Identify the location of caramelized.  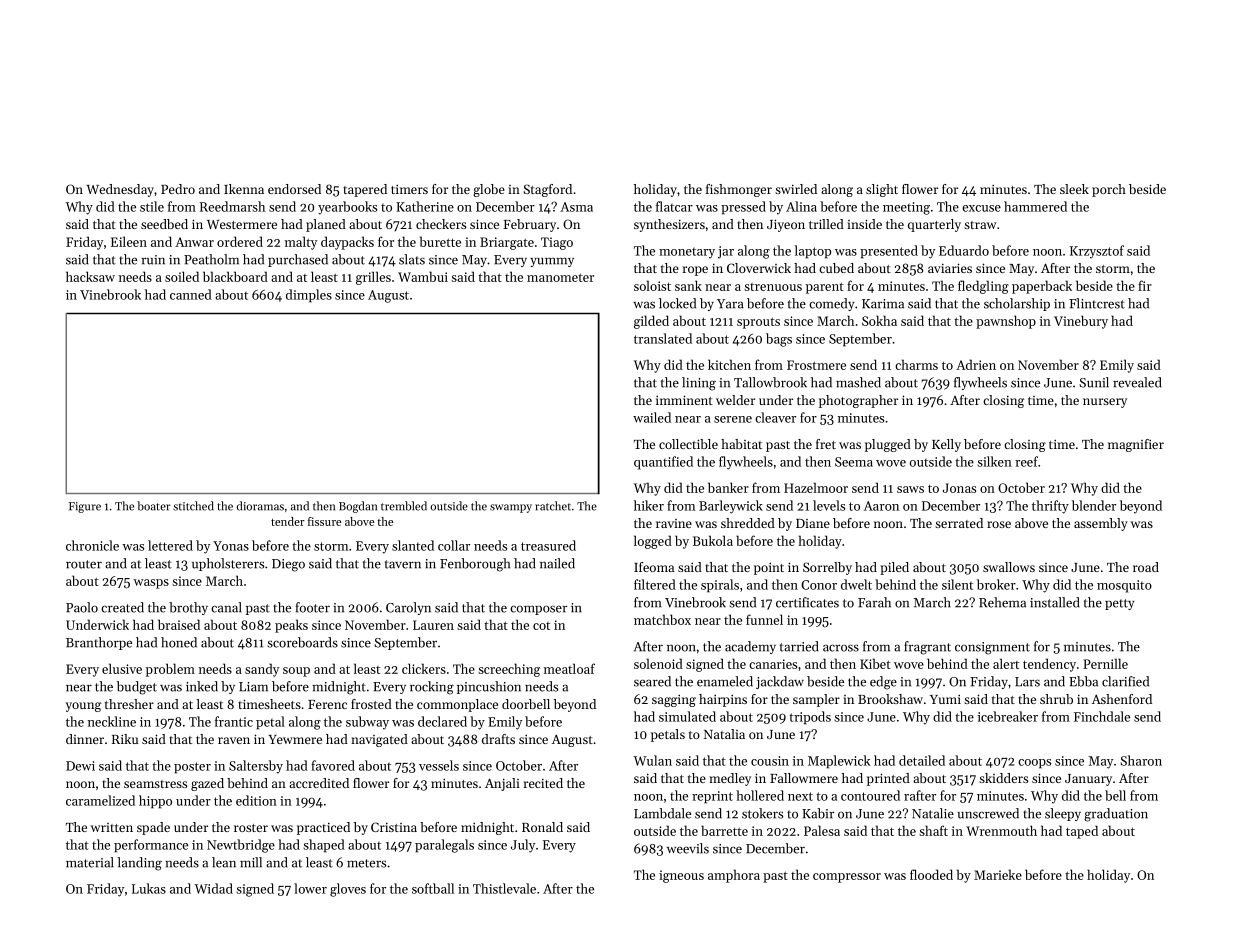
(100, 800).
